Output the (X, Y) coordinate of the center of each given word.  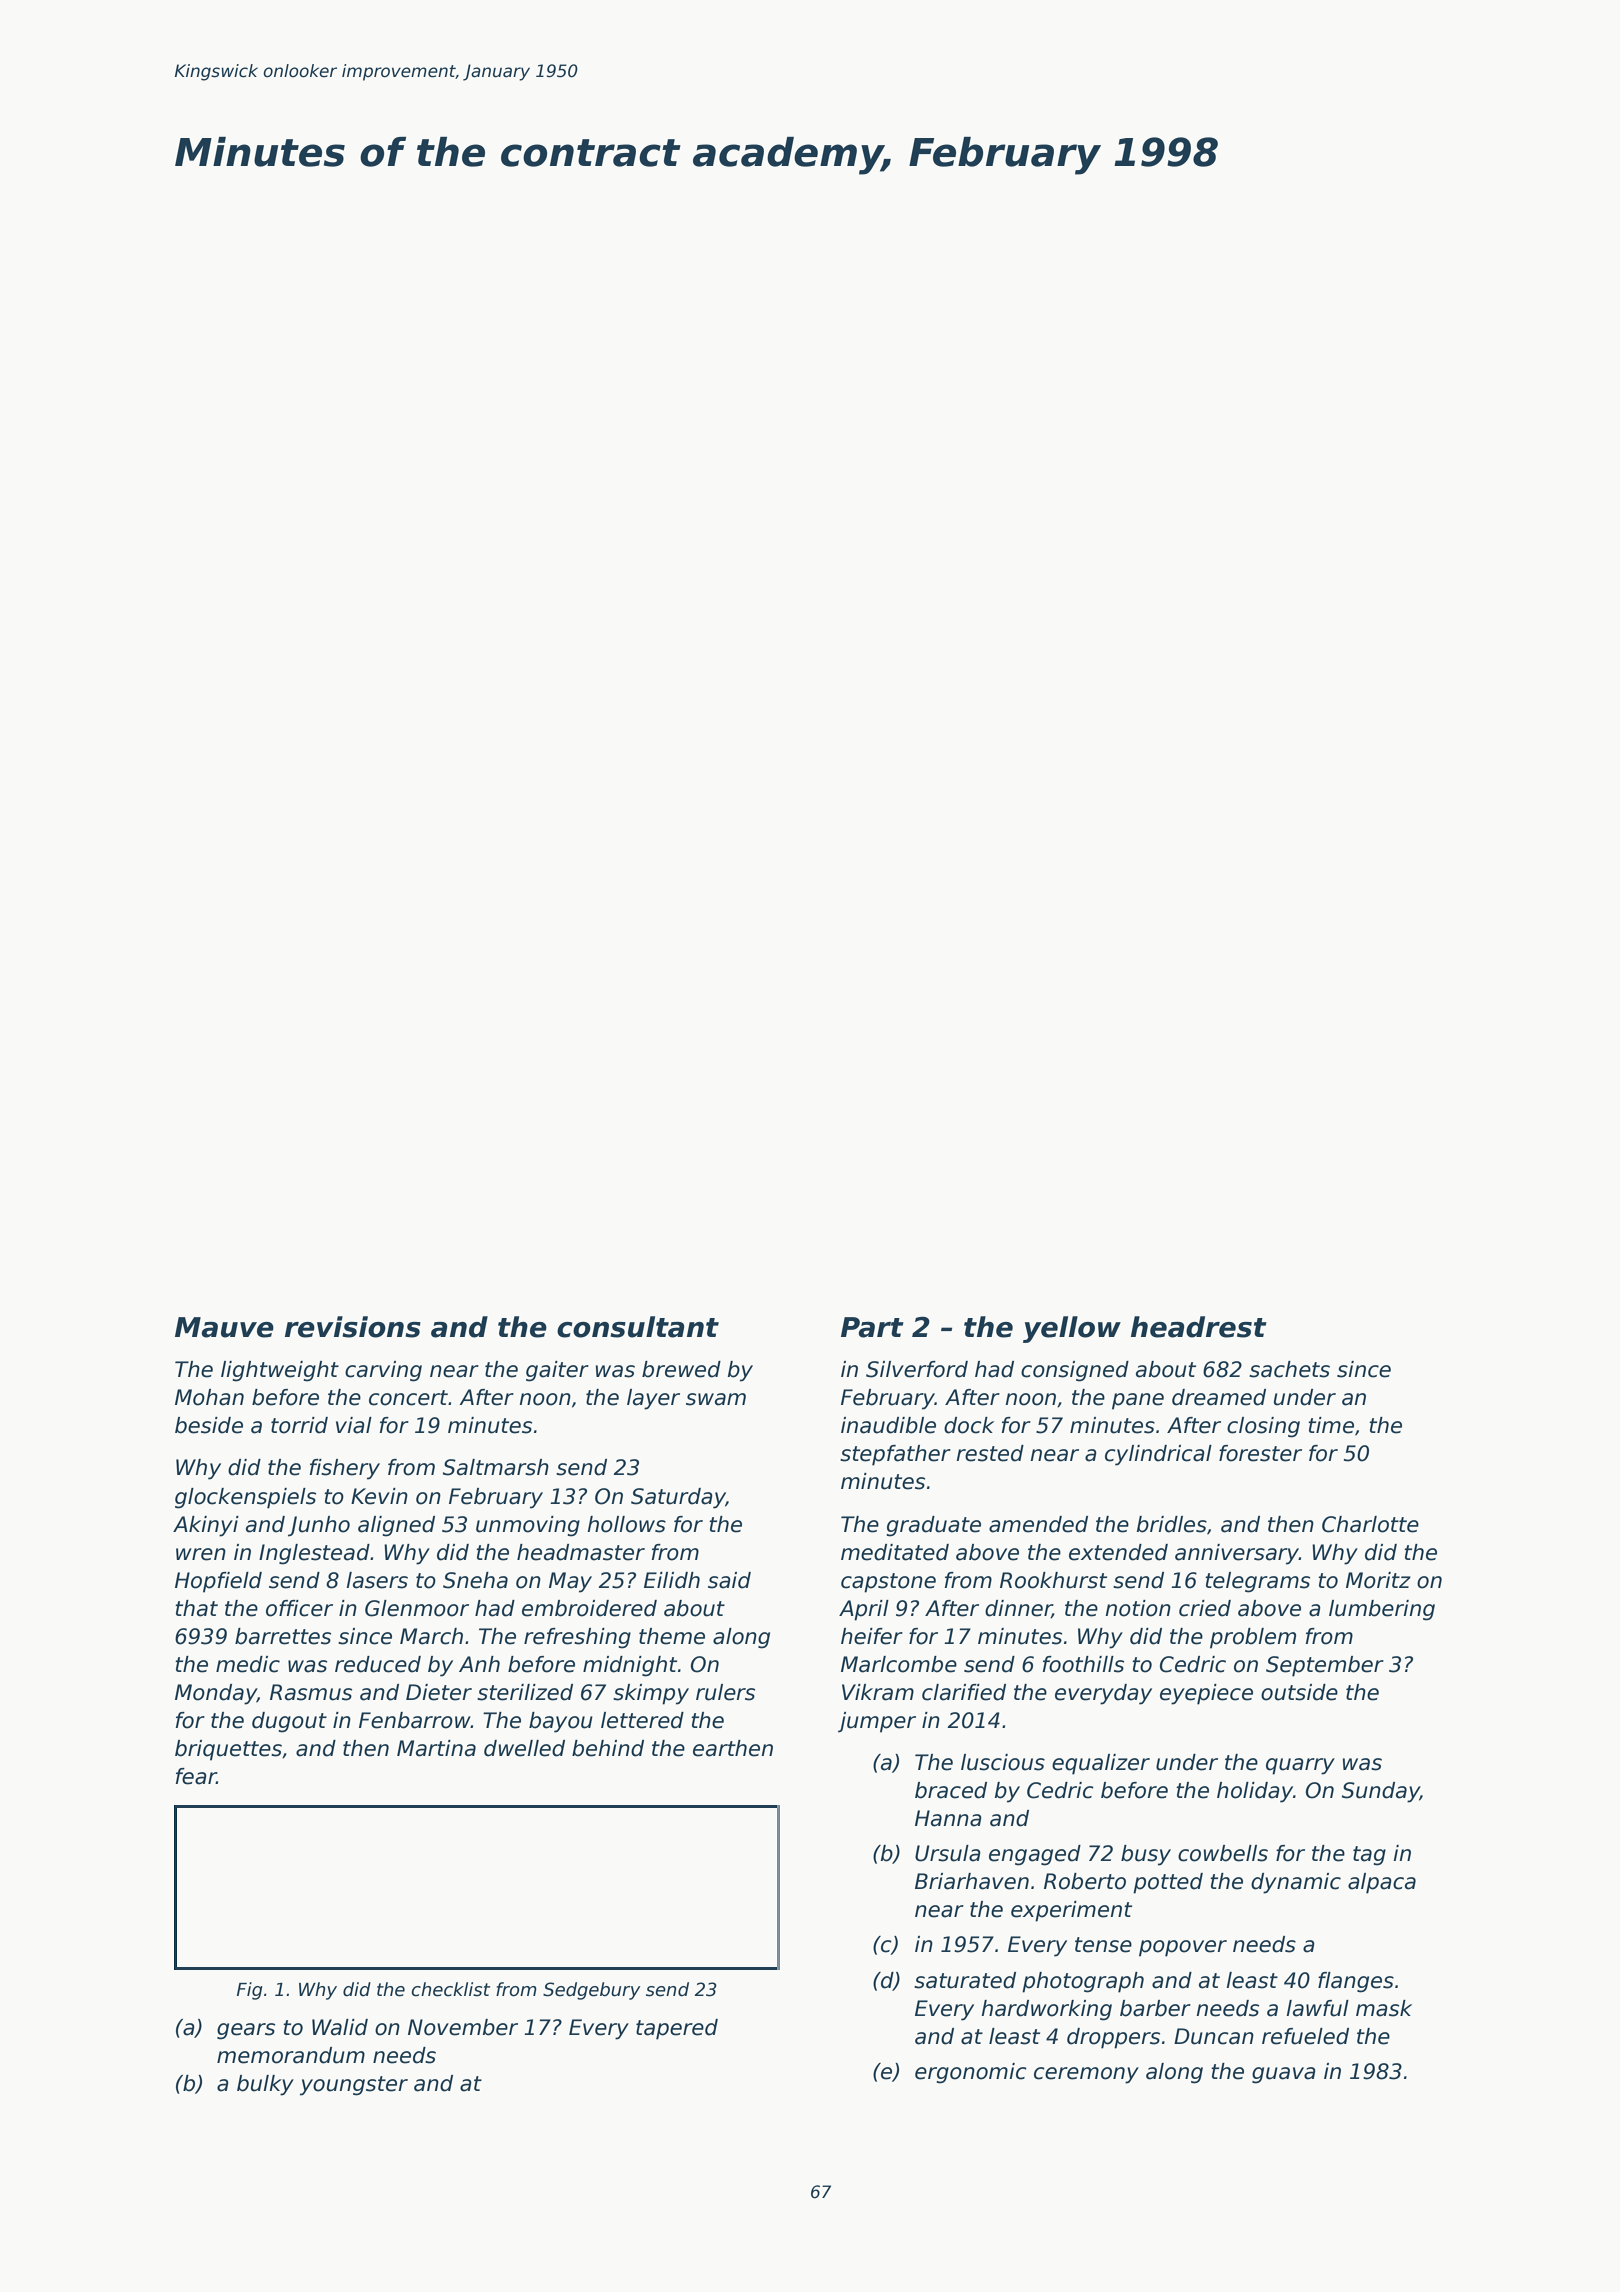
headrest (1199, 1327)
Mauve (224, 1327)
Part (872, 1327)
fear (196, 1776)
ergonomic (971, 2073)
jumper (877, 1722)
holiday (1255, 1792)
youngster (354, 2086)
